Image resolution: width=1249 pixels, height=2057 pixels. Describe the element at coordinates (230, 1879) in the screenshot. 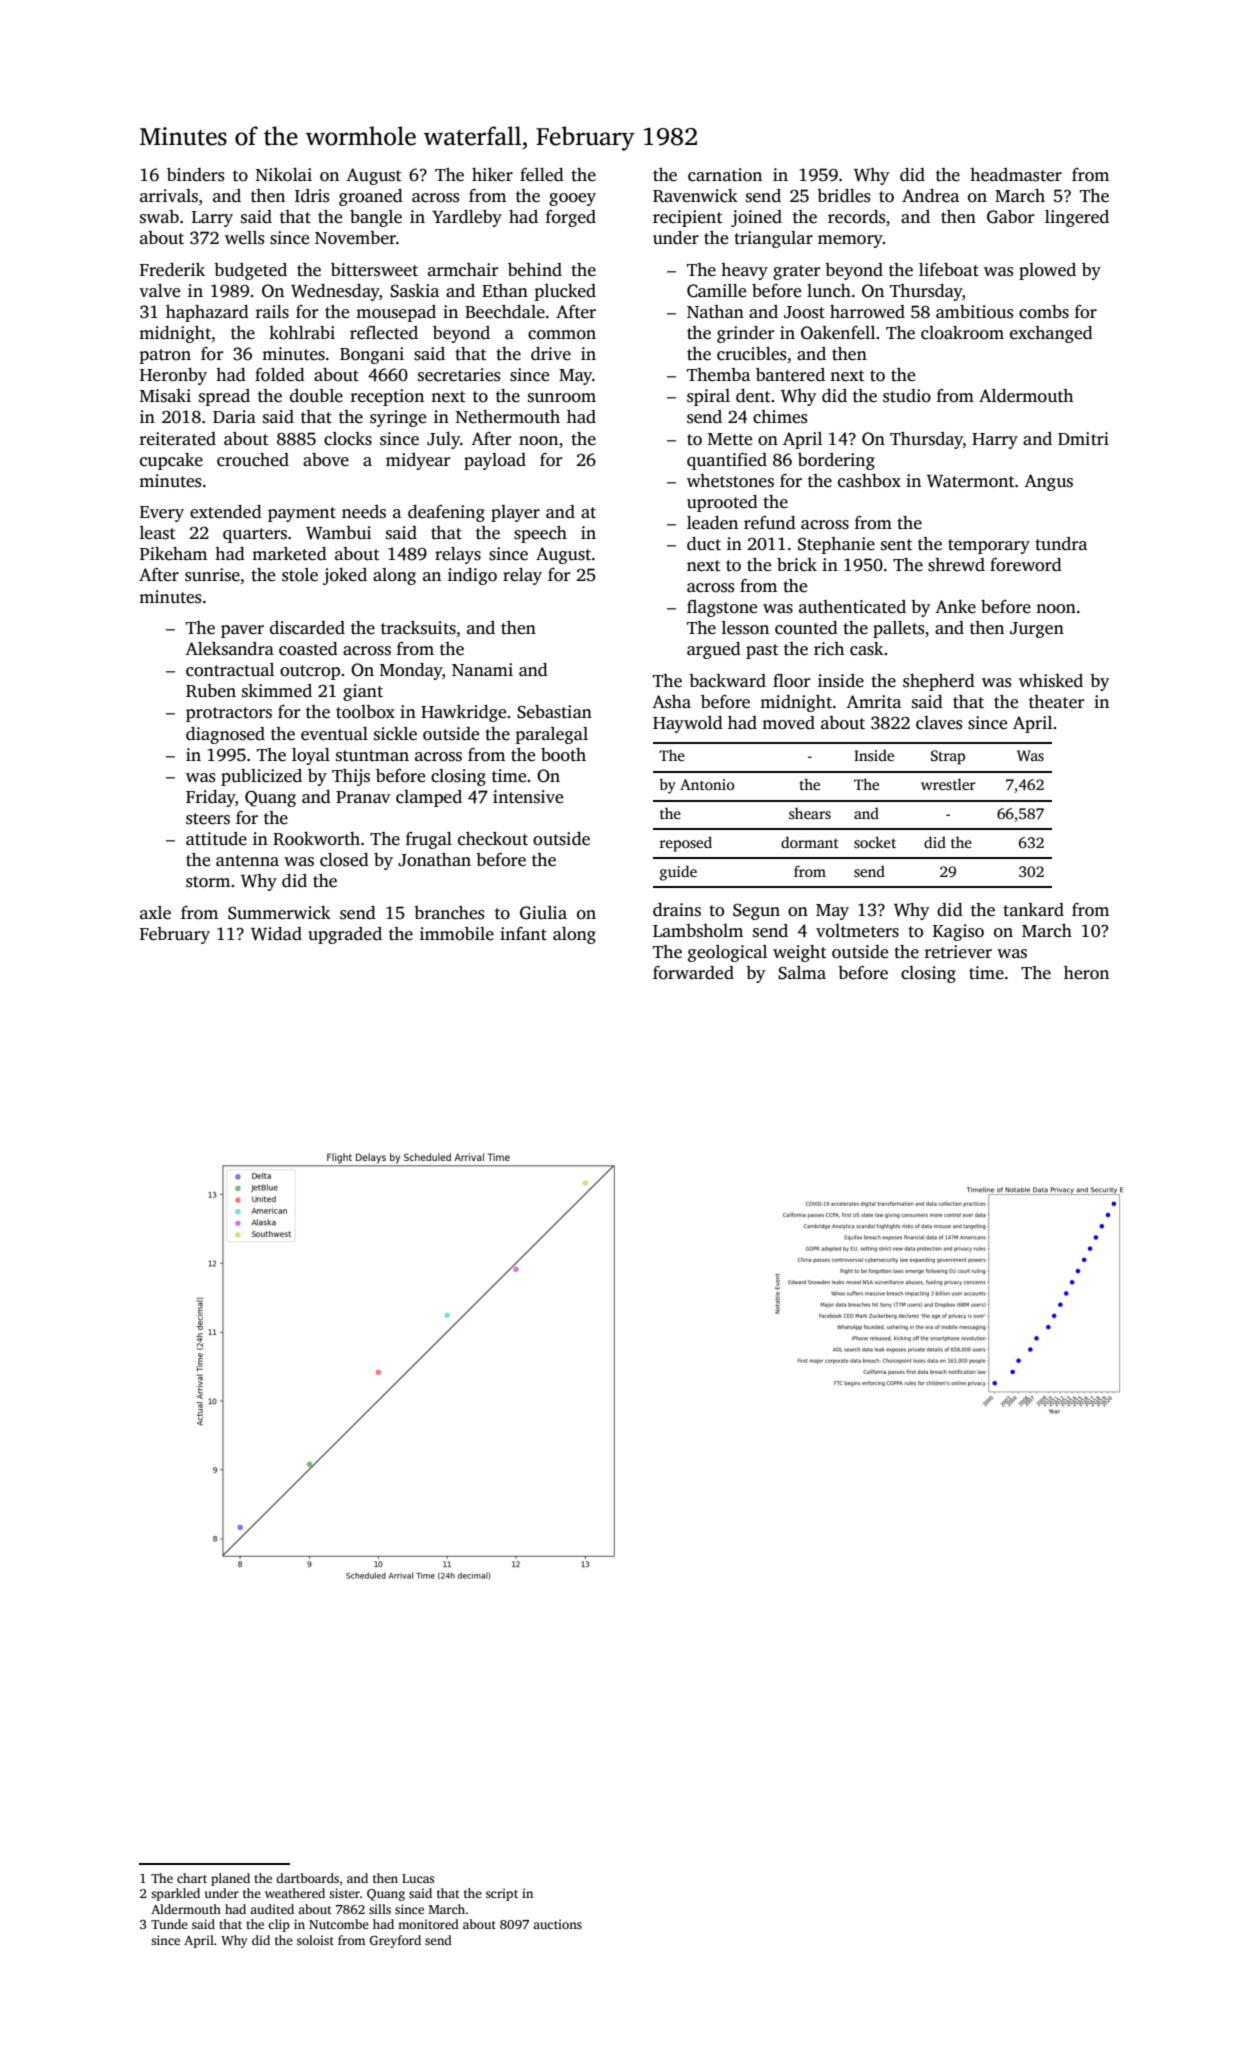

I see `planed` at that location.
